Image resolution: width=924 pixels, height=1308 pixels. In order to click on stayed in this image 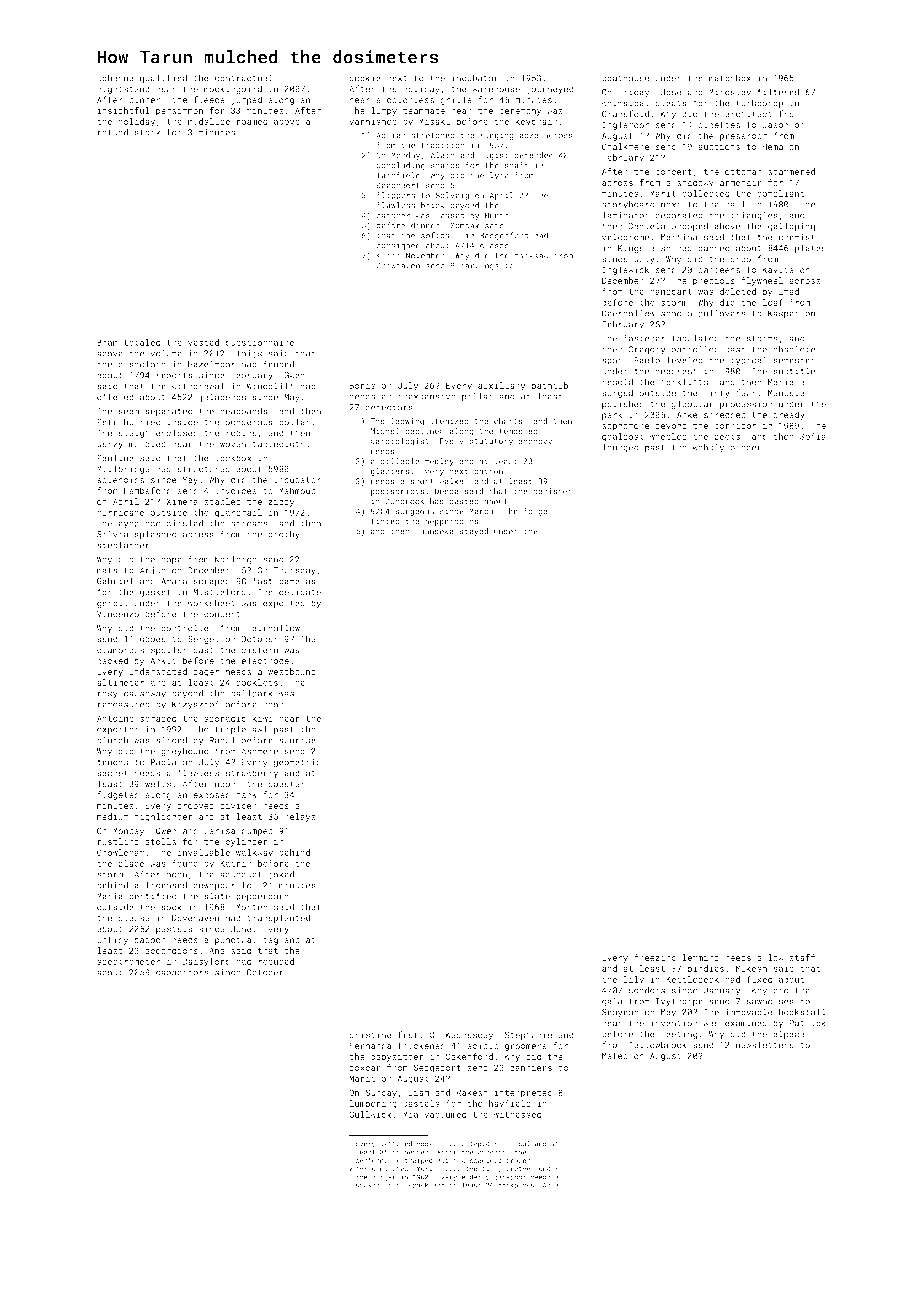, I will do `click(474, 532)`.
